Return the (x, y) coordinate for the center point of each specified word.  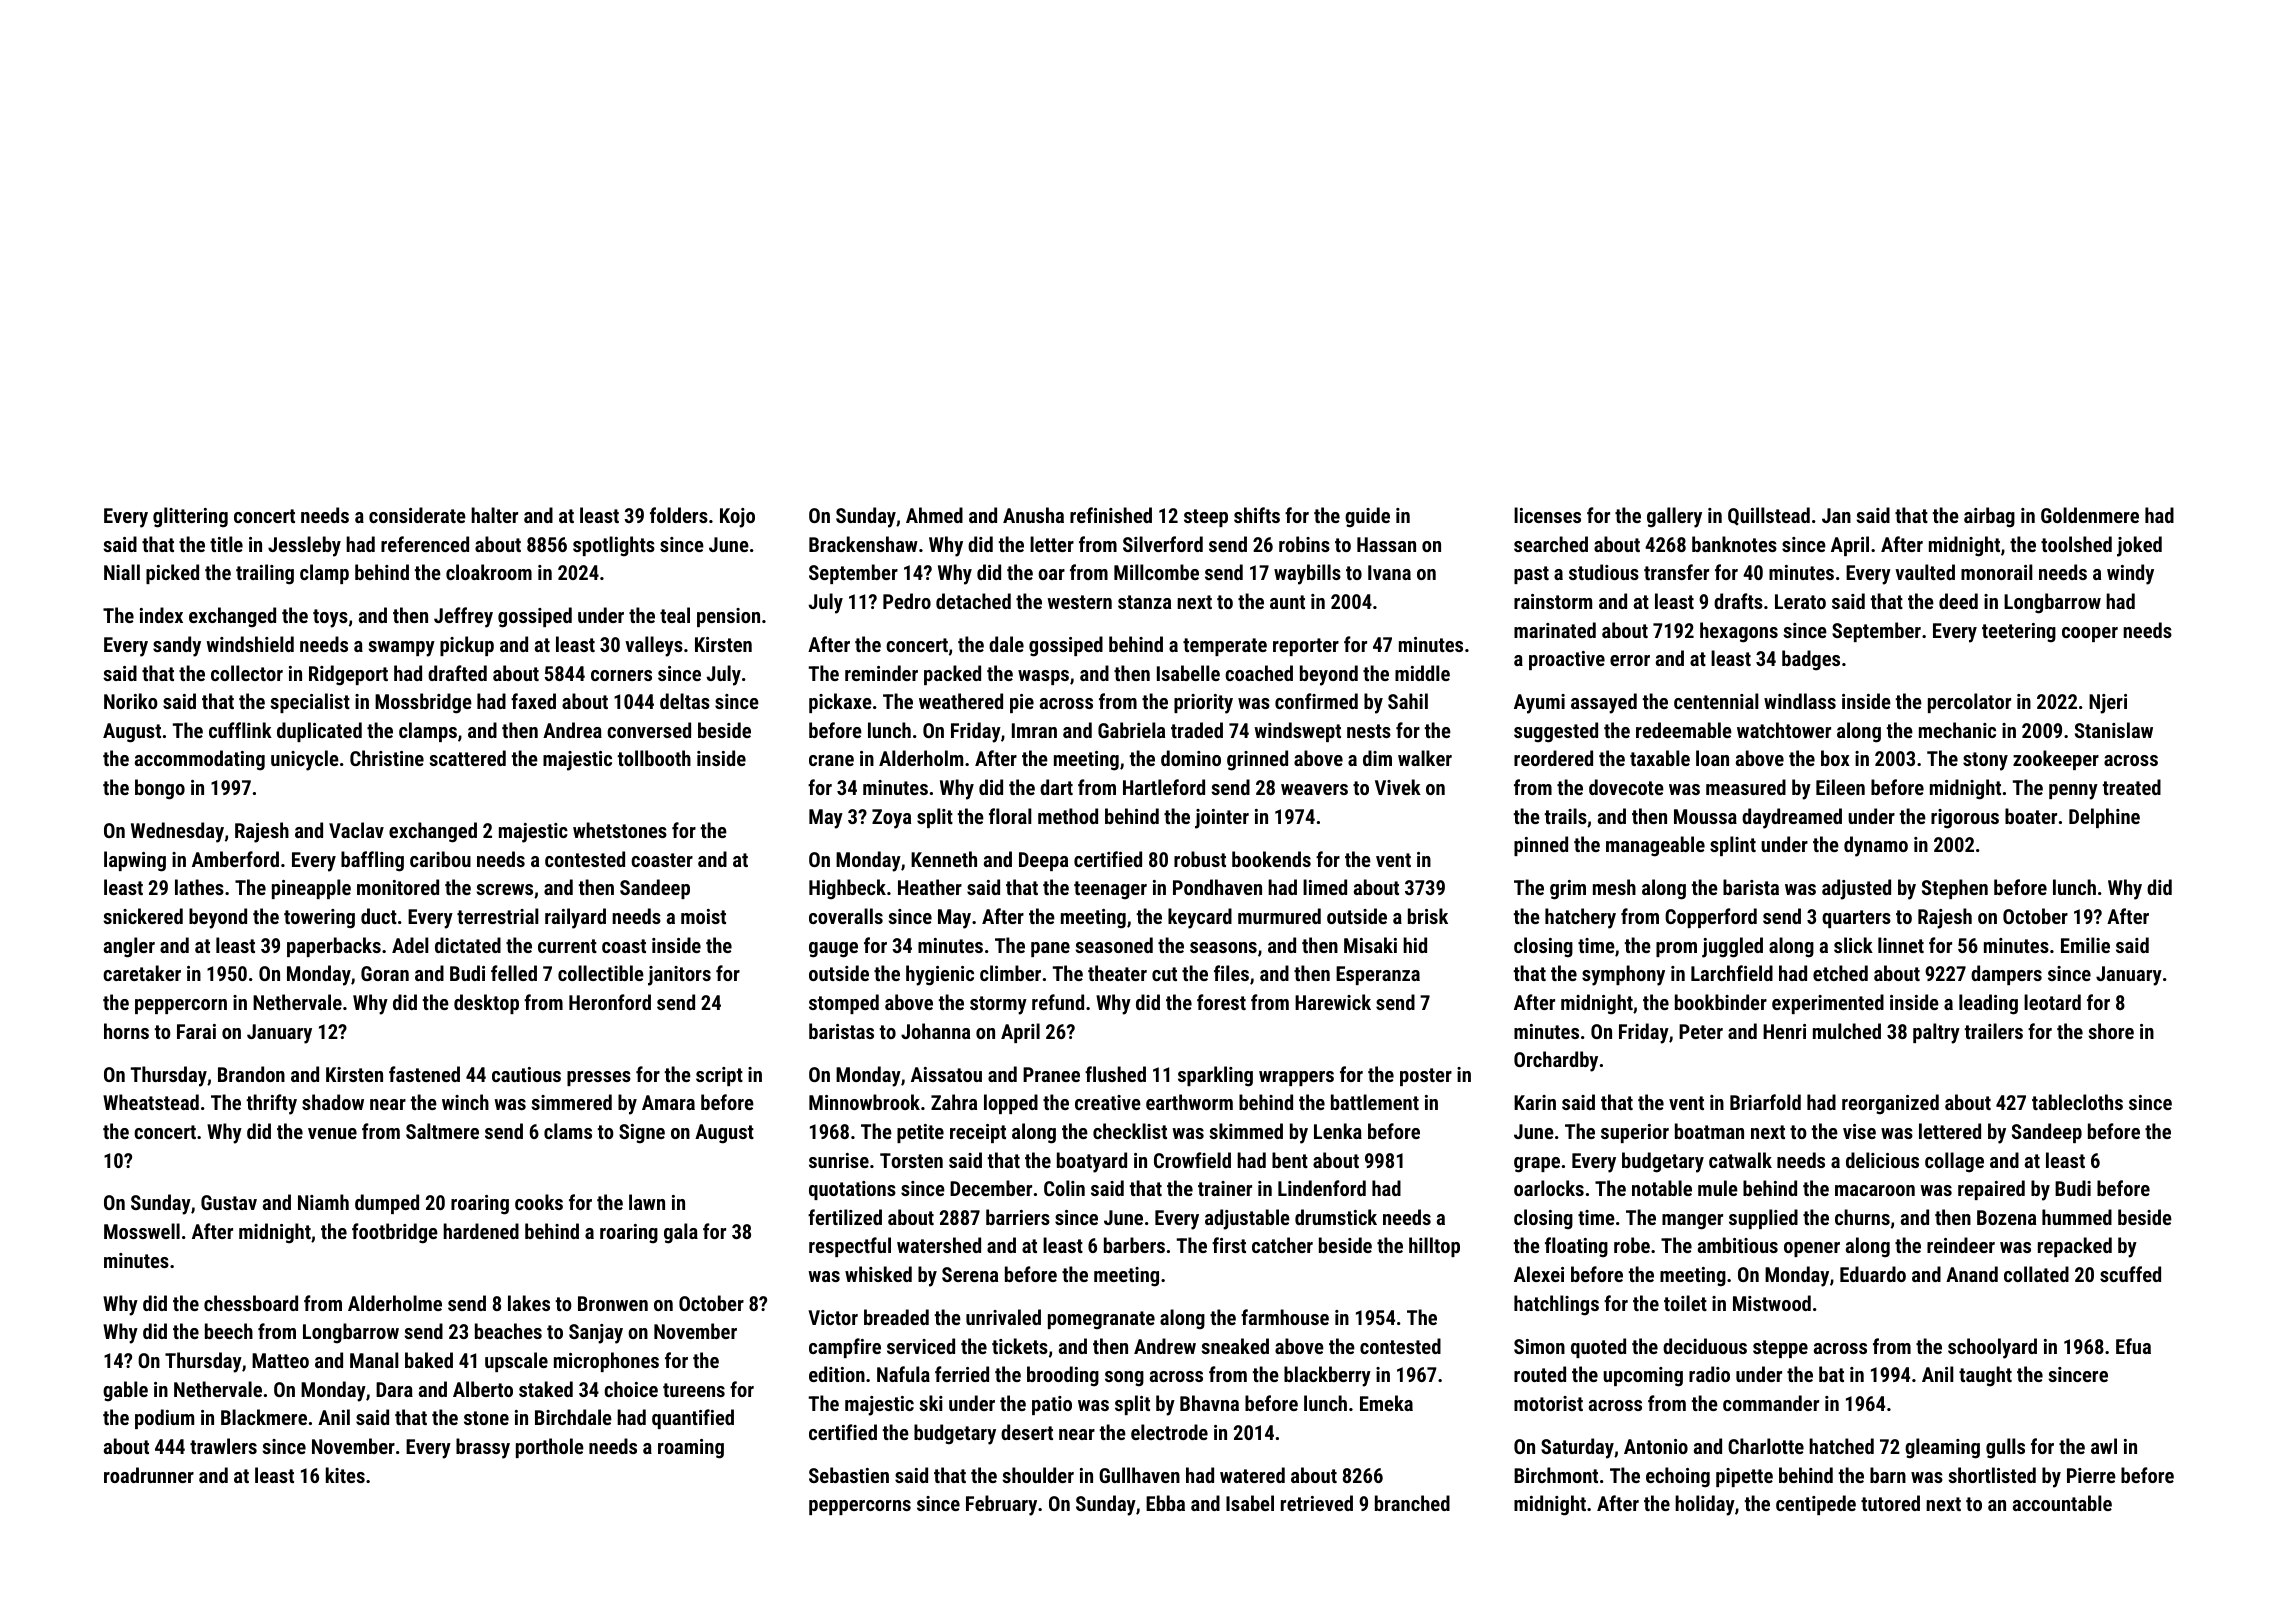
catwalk (1740, 1160)
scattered (467, 758)
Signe (642, 1134)
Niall (122, 572)
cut (1164, 974)
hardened (481, 1231)
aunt (1287, 602)
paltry (1936, 1033)
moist (703, 916)
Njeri (2108, 704)
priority (1203, 704)
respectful (850, 1247)
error (1630, 660)
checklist (1130, 1131)
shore (2111, 1031)
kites (345, 1475)
